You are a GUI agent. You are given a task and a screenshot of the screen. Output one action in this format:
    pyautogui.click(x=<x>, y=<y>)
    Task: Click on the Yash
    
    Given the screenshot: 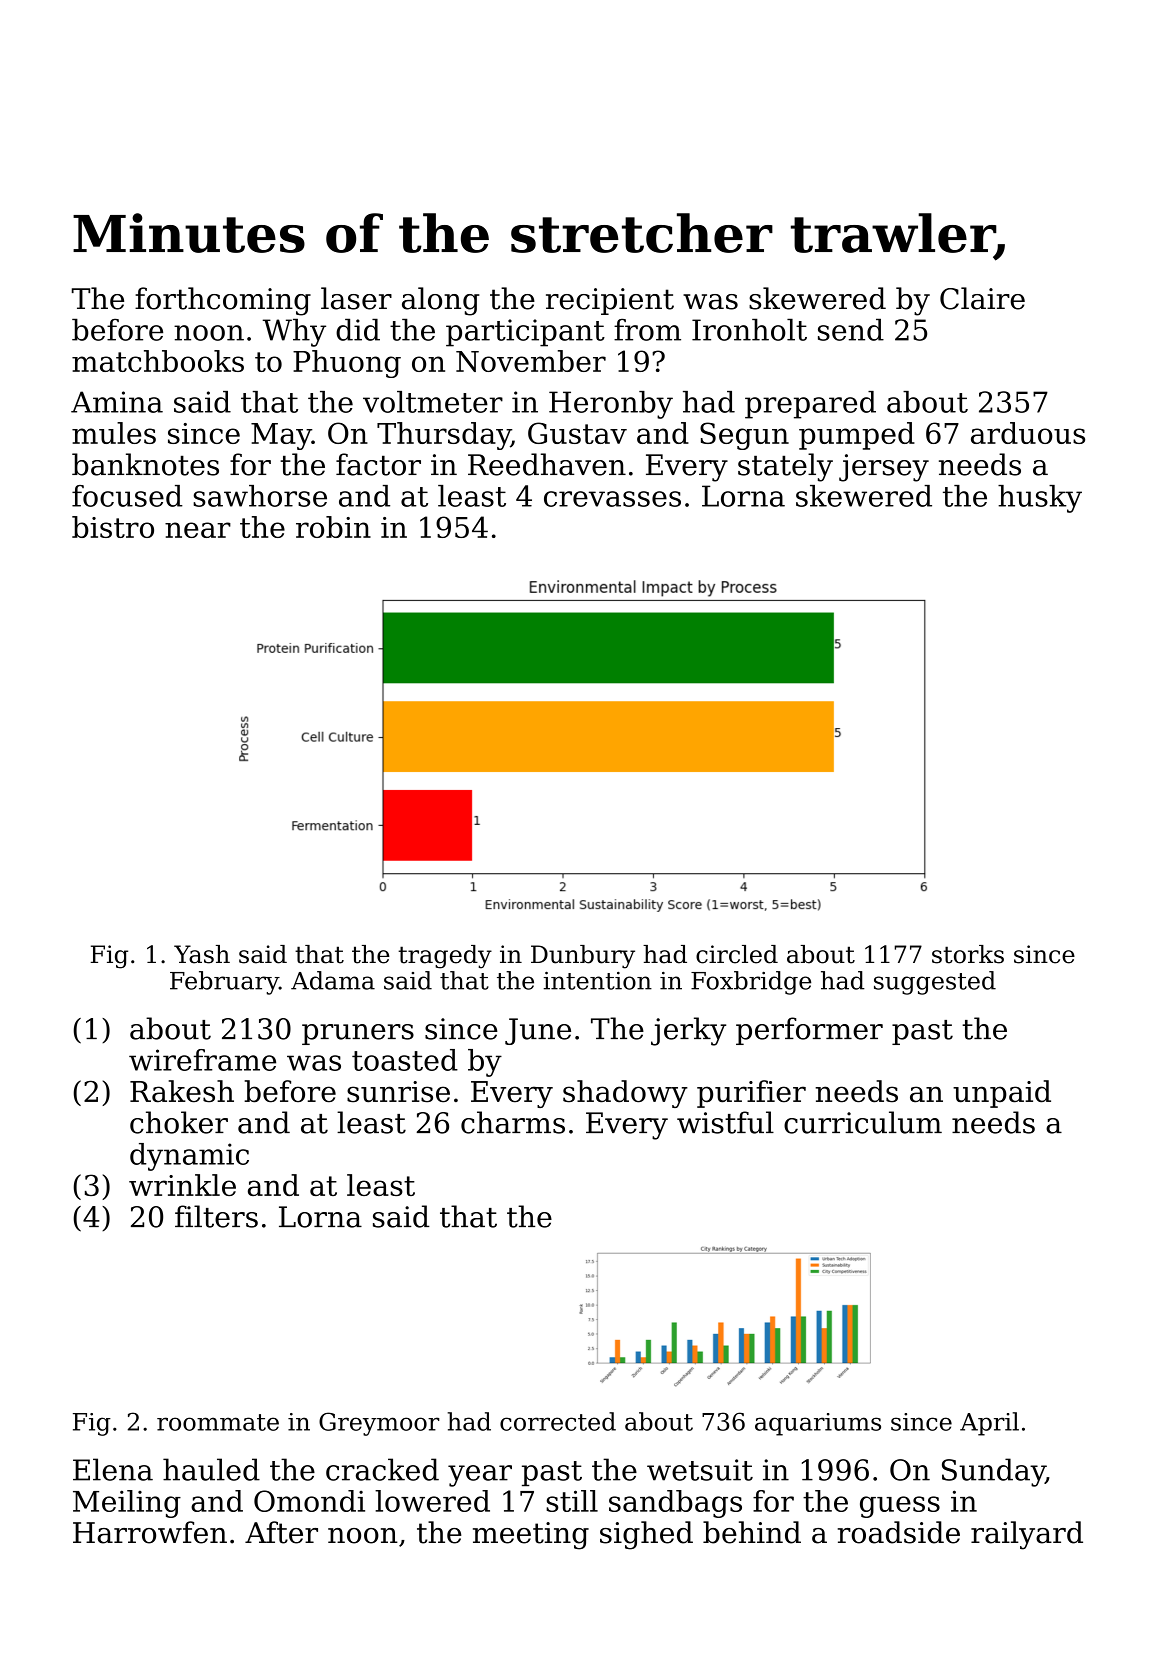 What is the action you would take?
    pyautogui.click(x=202, y=954)
